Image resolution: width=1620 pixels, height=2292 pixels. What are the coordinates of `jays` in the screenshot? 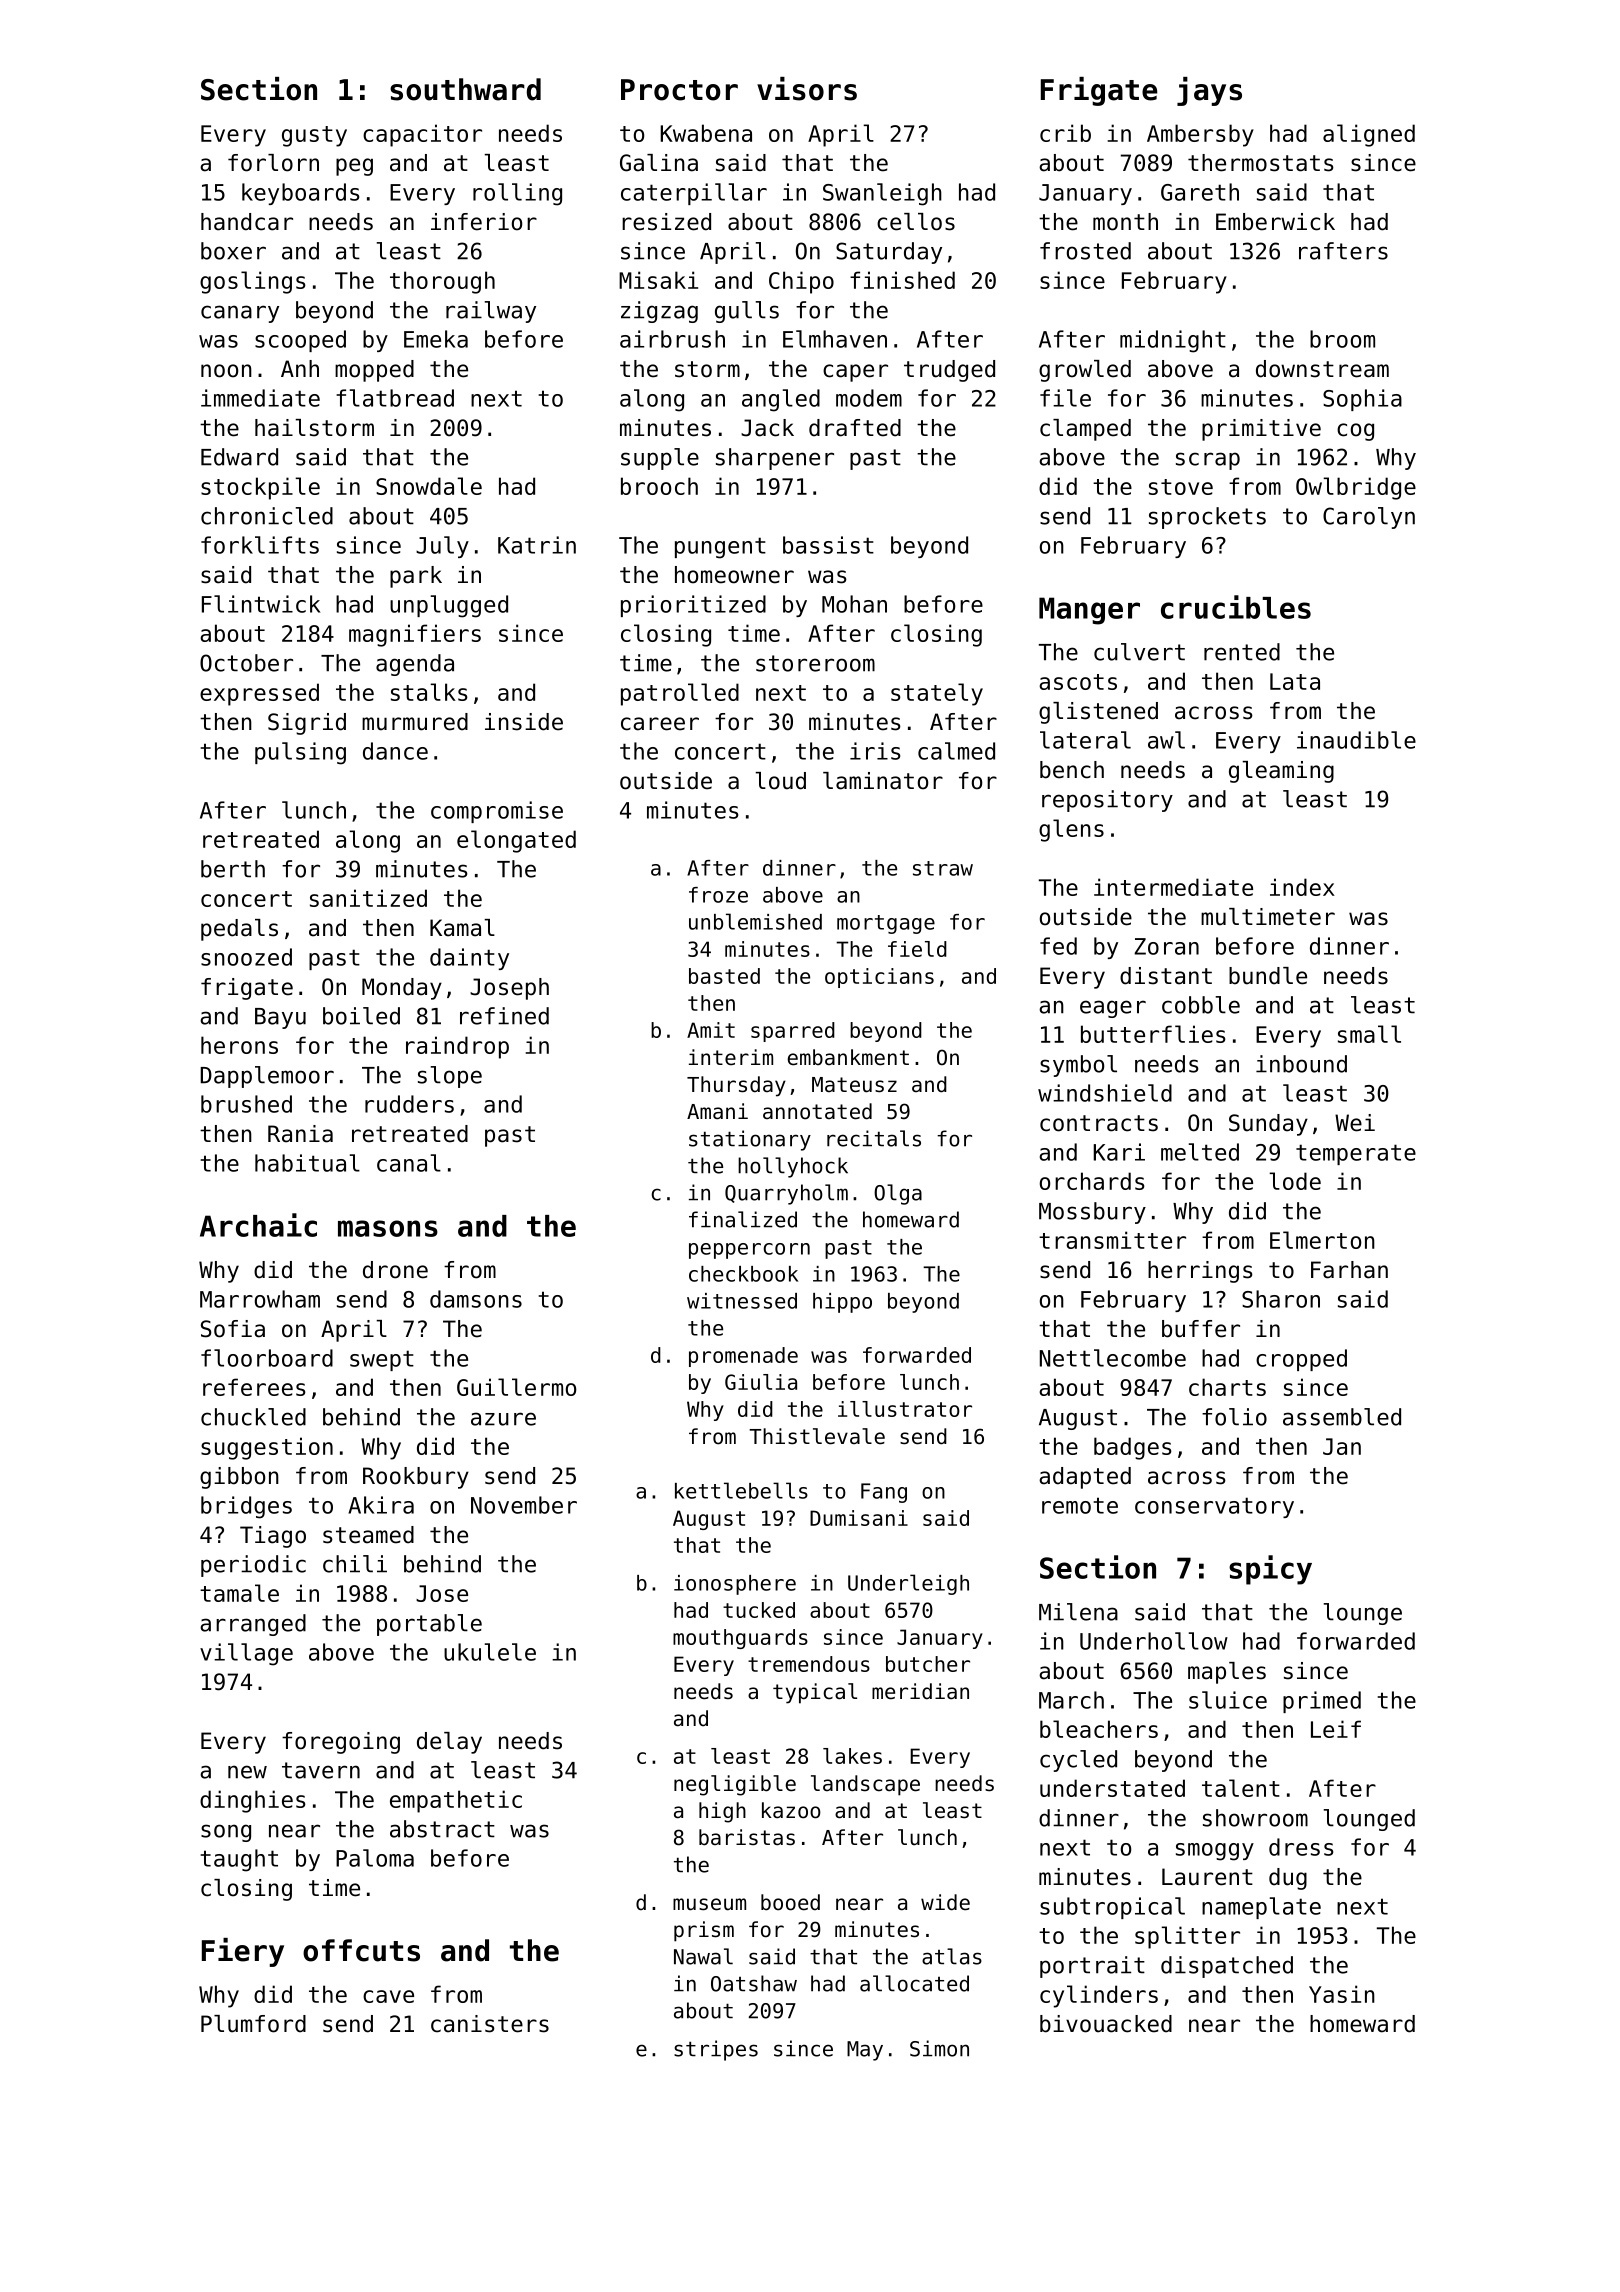 It's located at (1209, 91).
